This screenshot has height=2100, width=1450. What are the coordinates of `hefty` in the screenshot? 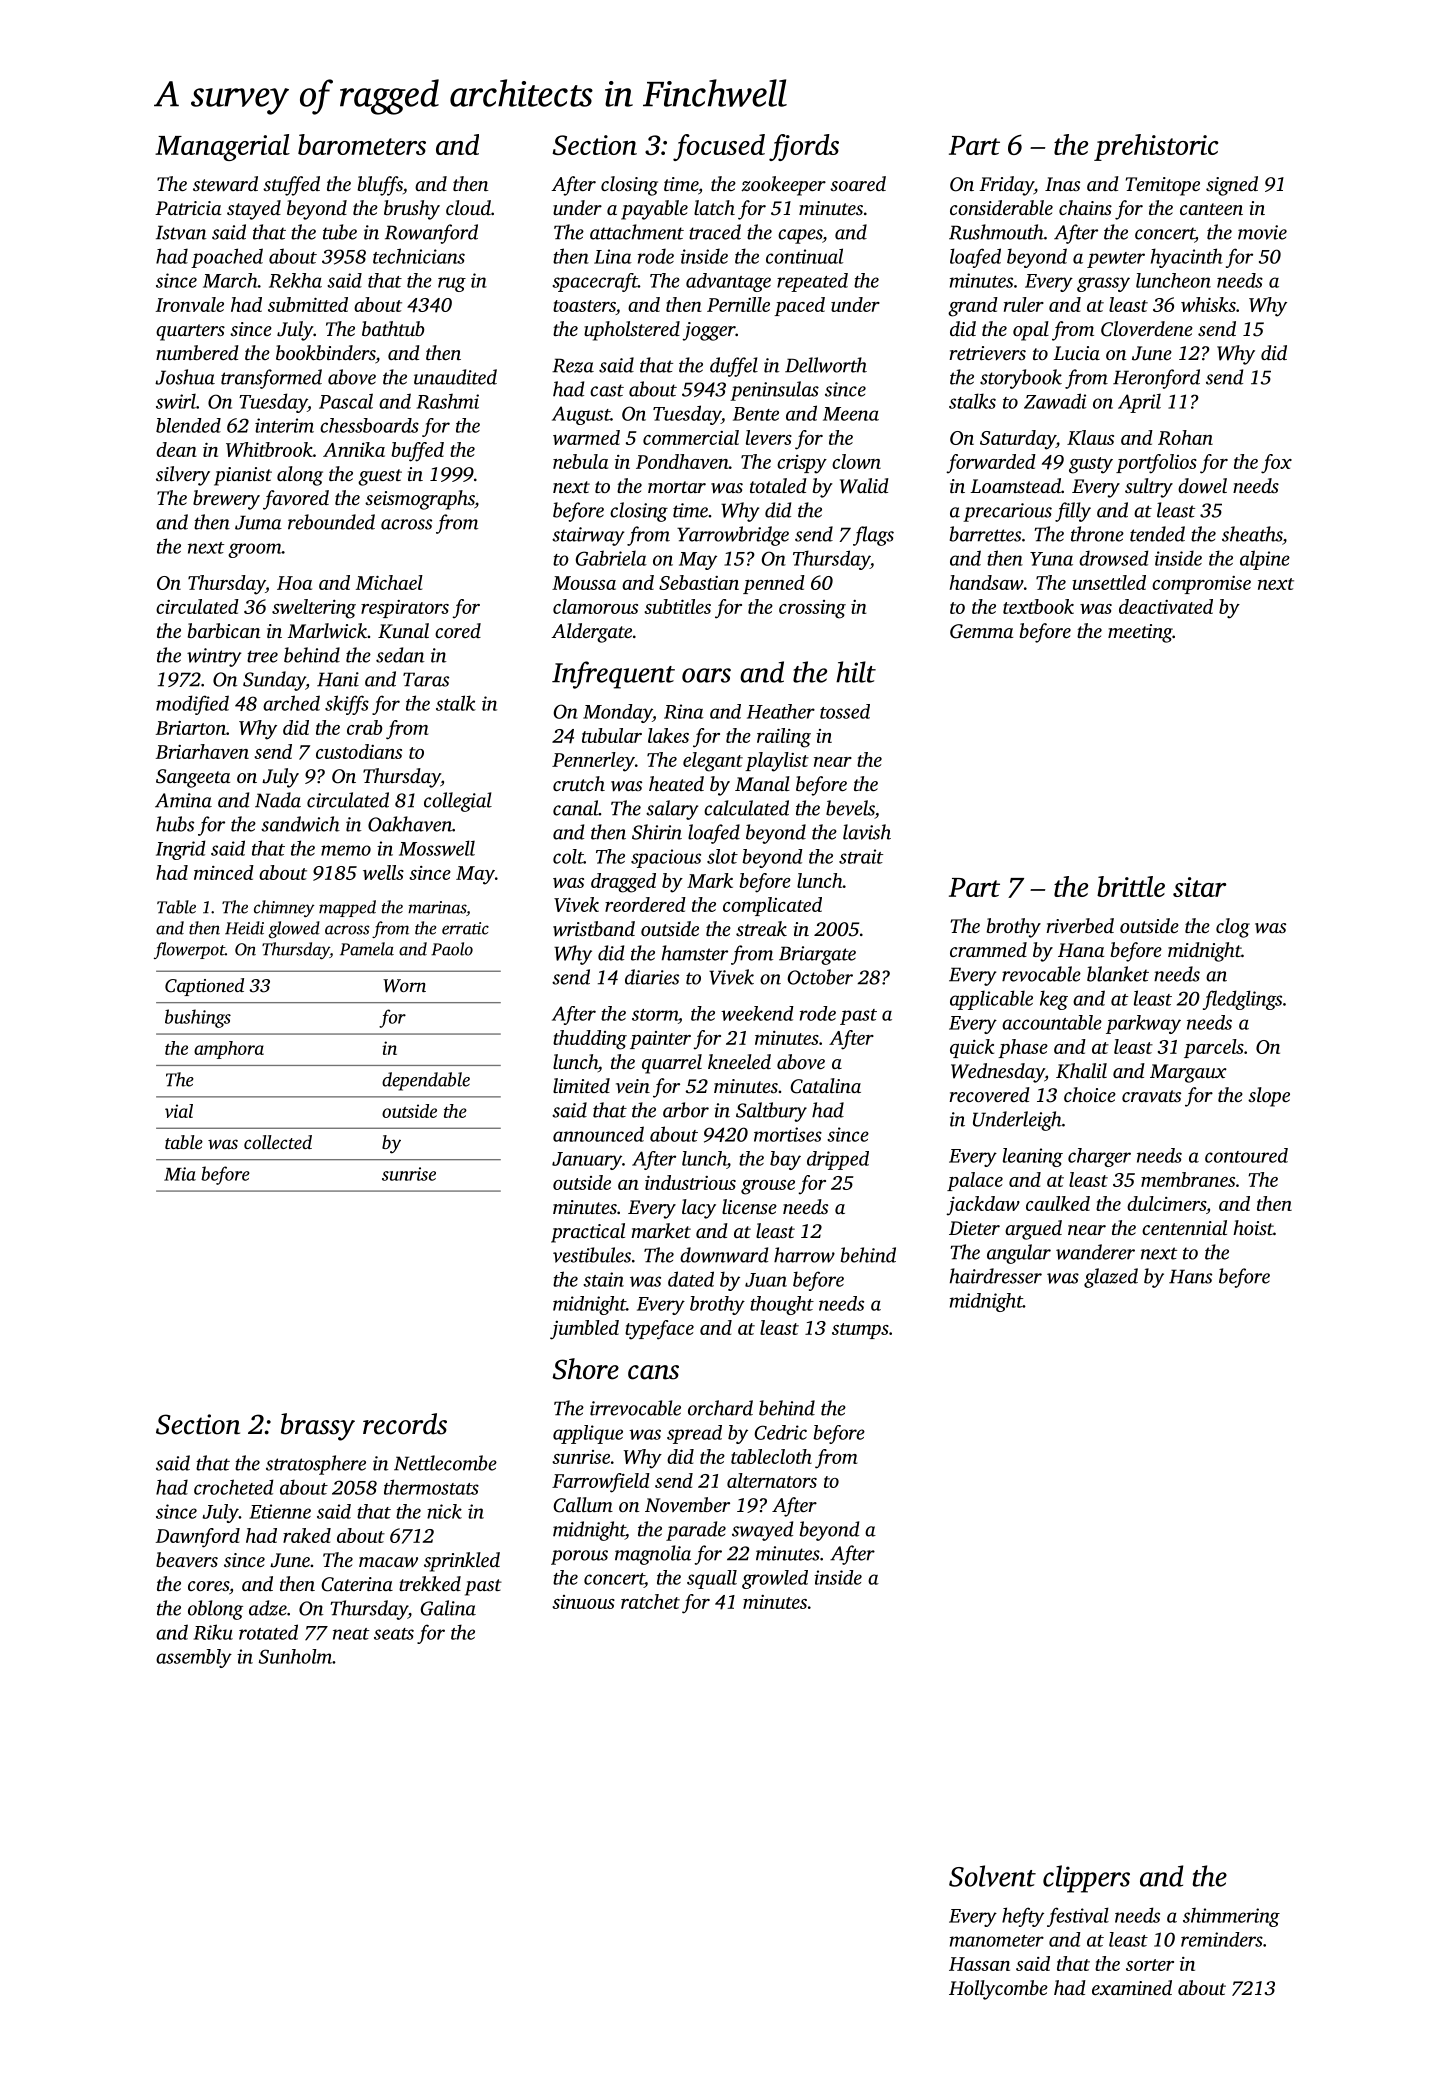 It's located at (1023, 1917).
